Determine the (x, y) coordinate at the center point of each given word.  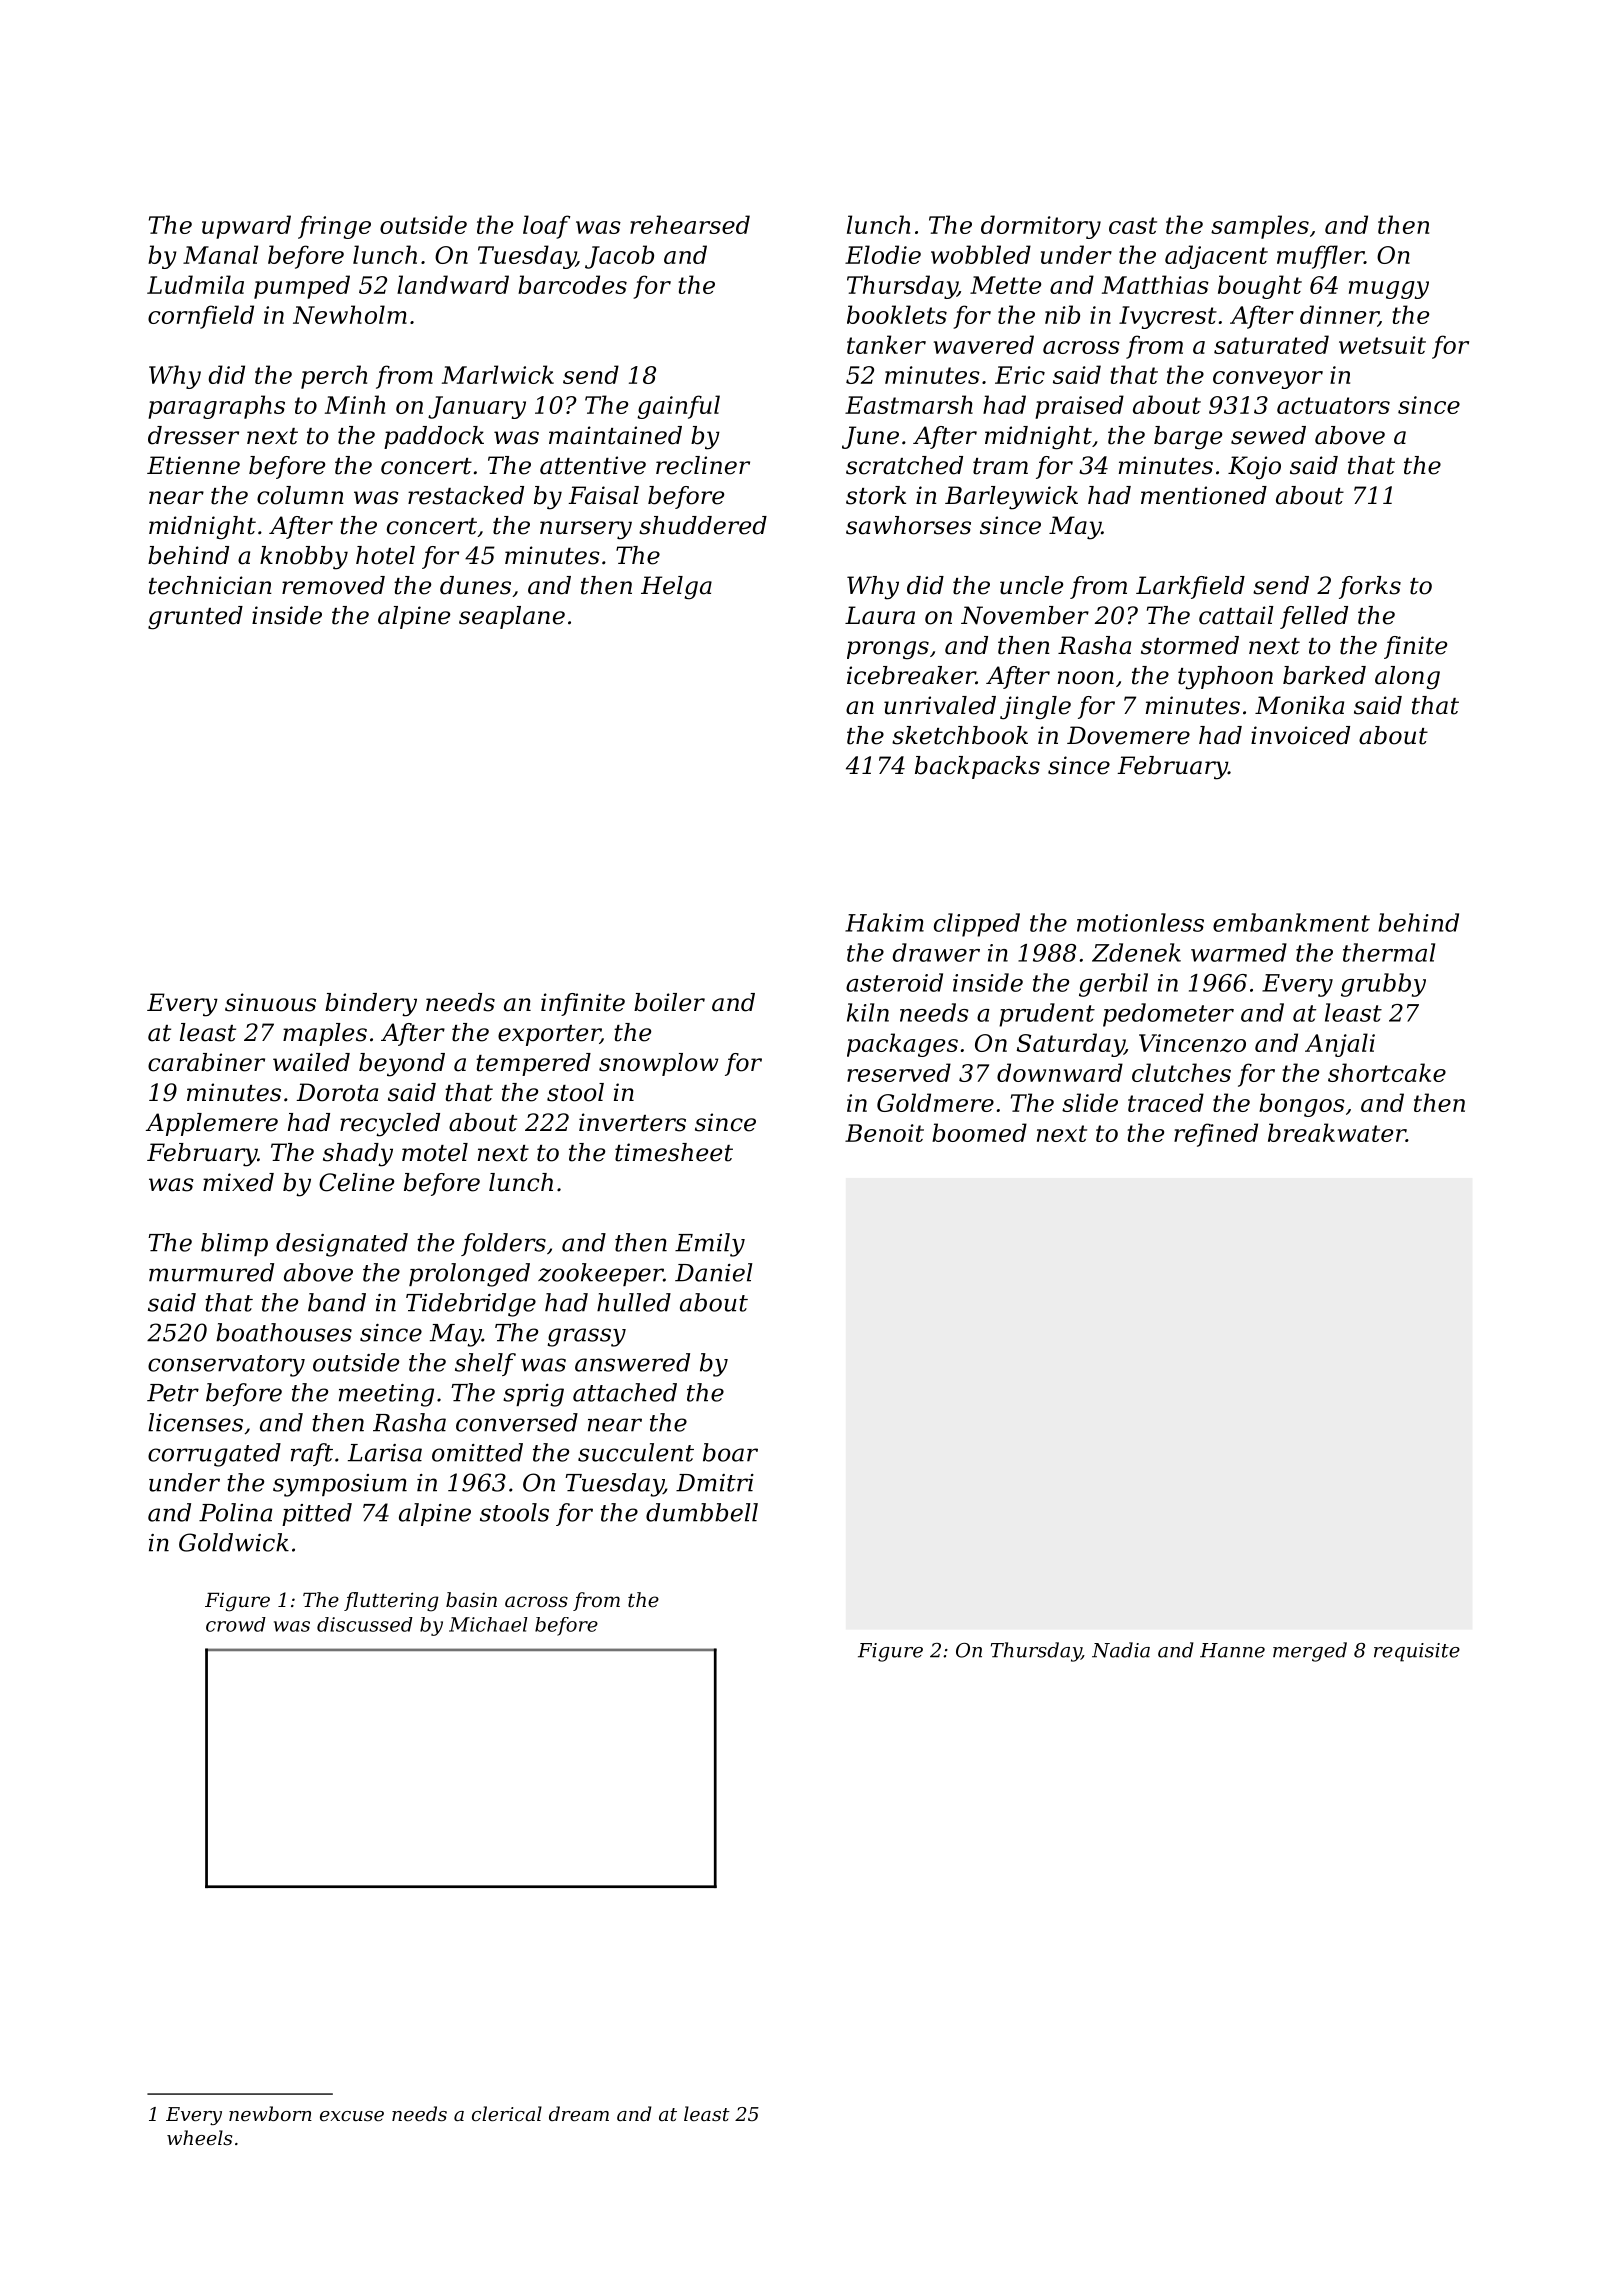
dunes (475, 585)
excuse (352, 2116)
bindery (371, 1005)
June (870, 437)
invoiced (1300, 735)
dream (579, 2113)
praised (1079, 407)
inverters (632, 1122)
